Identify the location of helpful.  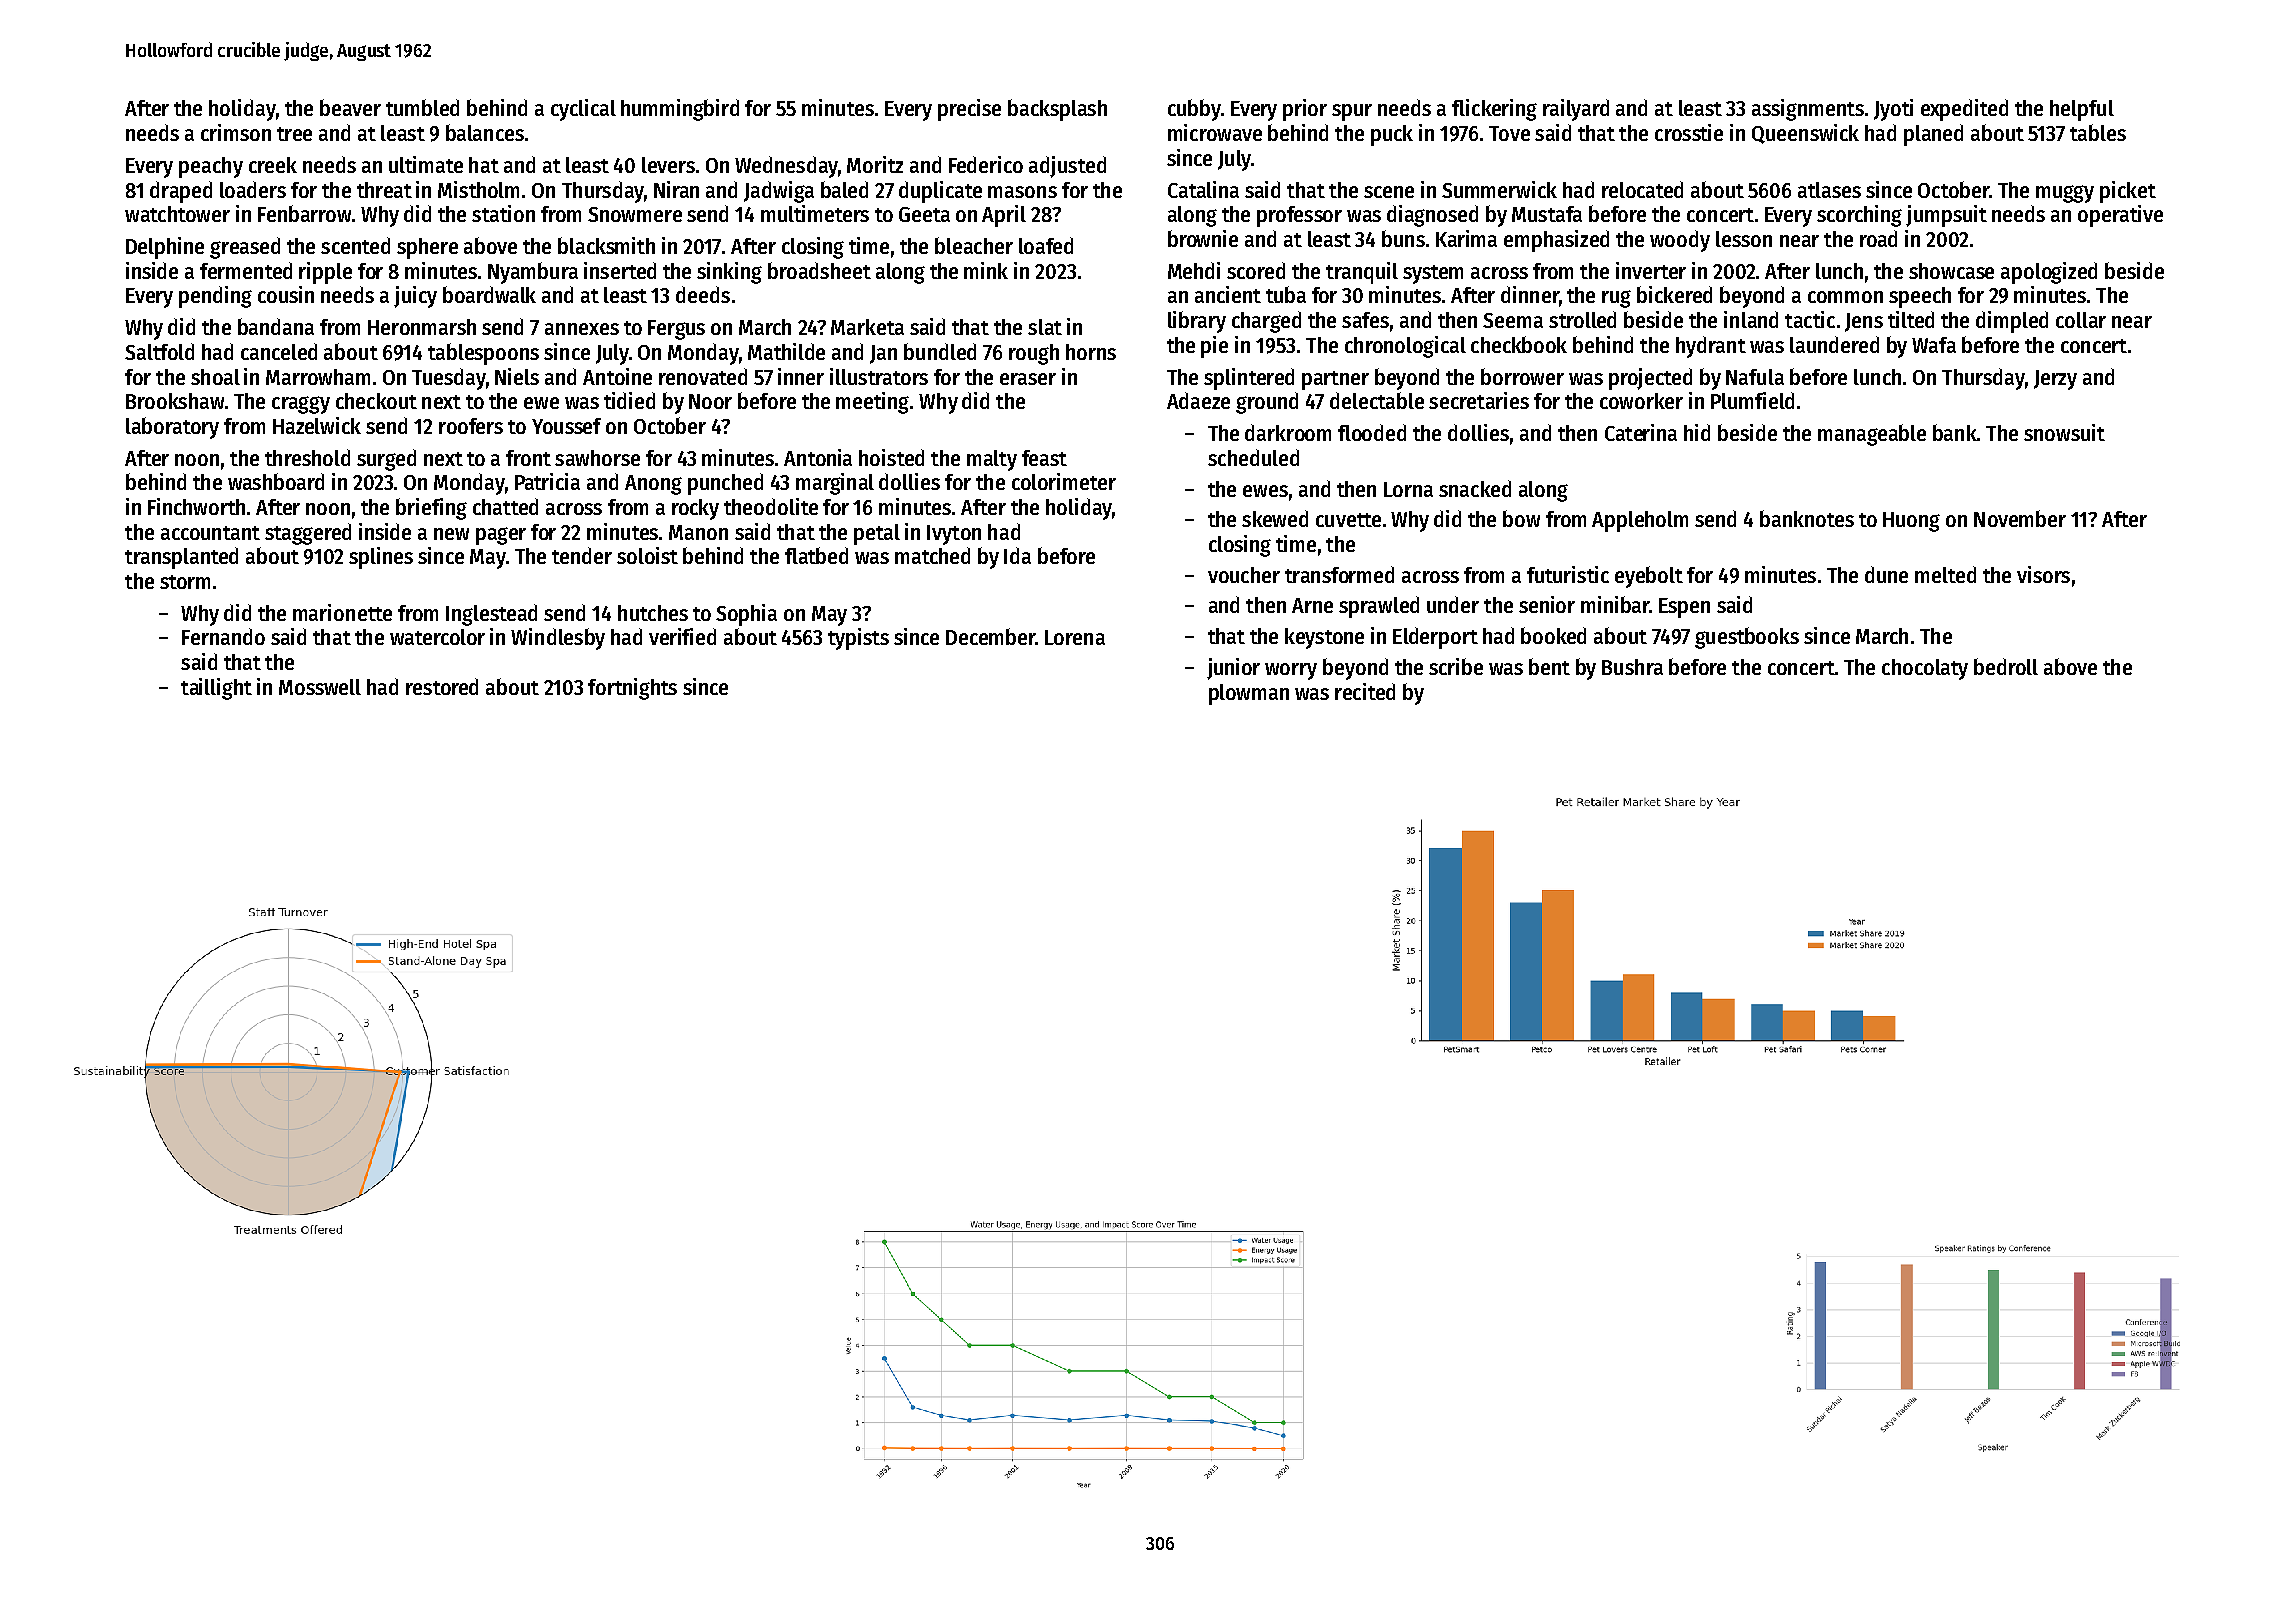
(2082, 110).
